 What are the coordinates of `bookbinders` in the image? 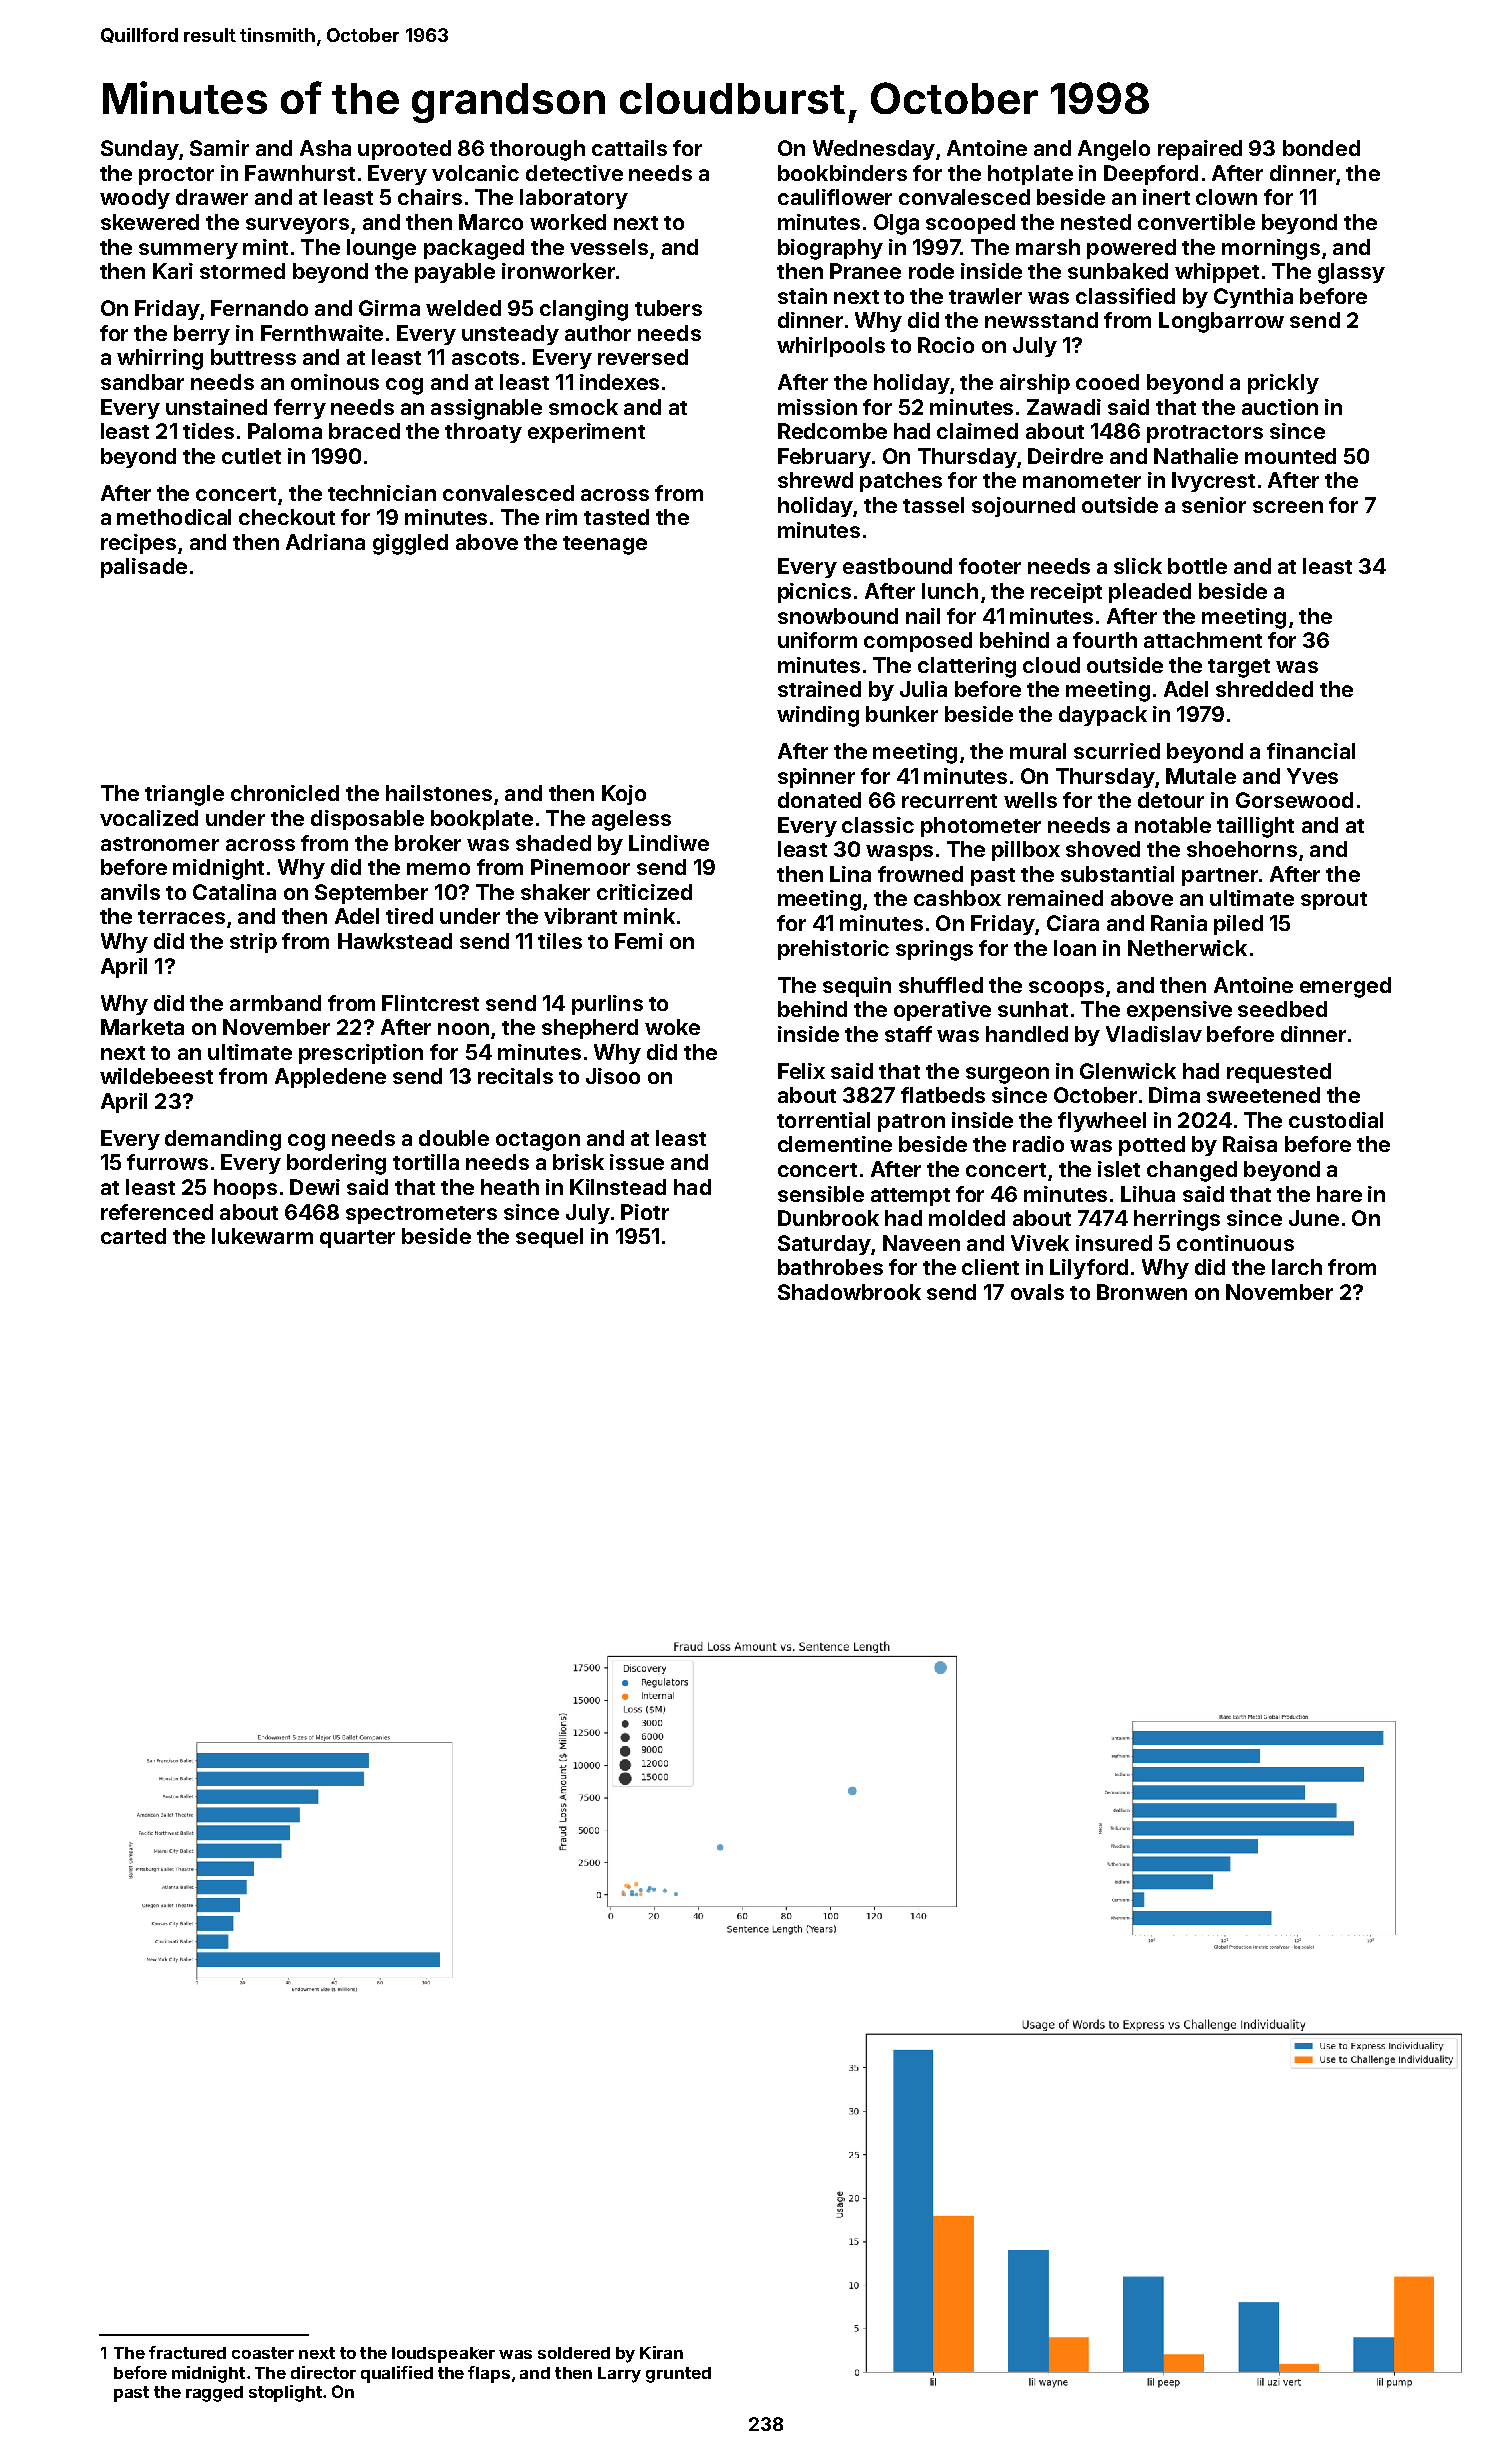 It's located at (842, 173).
